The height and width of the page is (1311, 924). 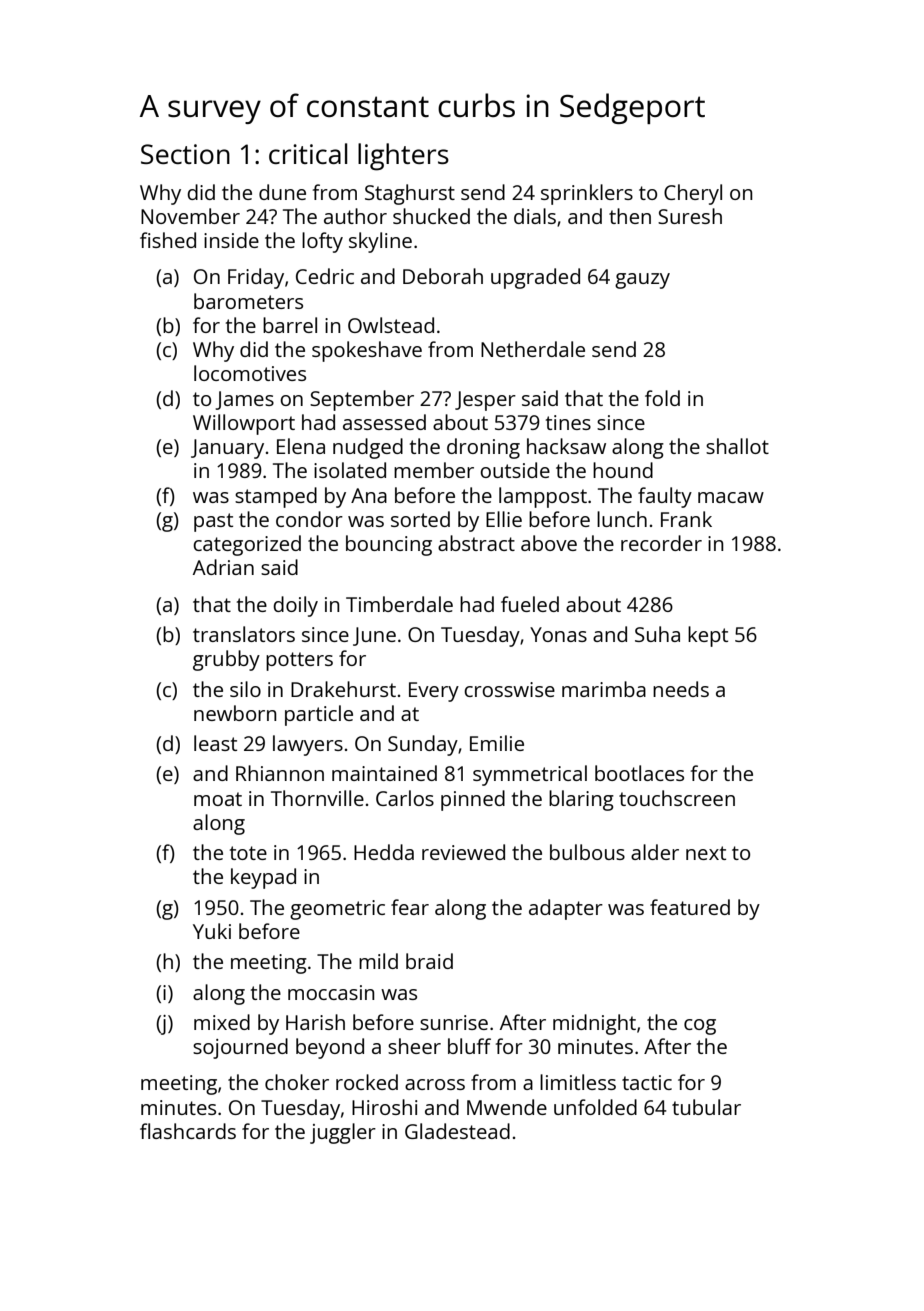 What do you see at coordinates (655, 852) in the page?
I see `alder` at bounding box center [655, 852].
